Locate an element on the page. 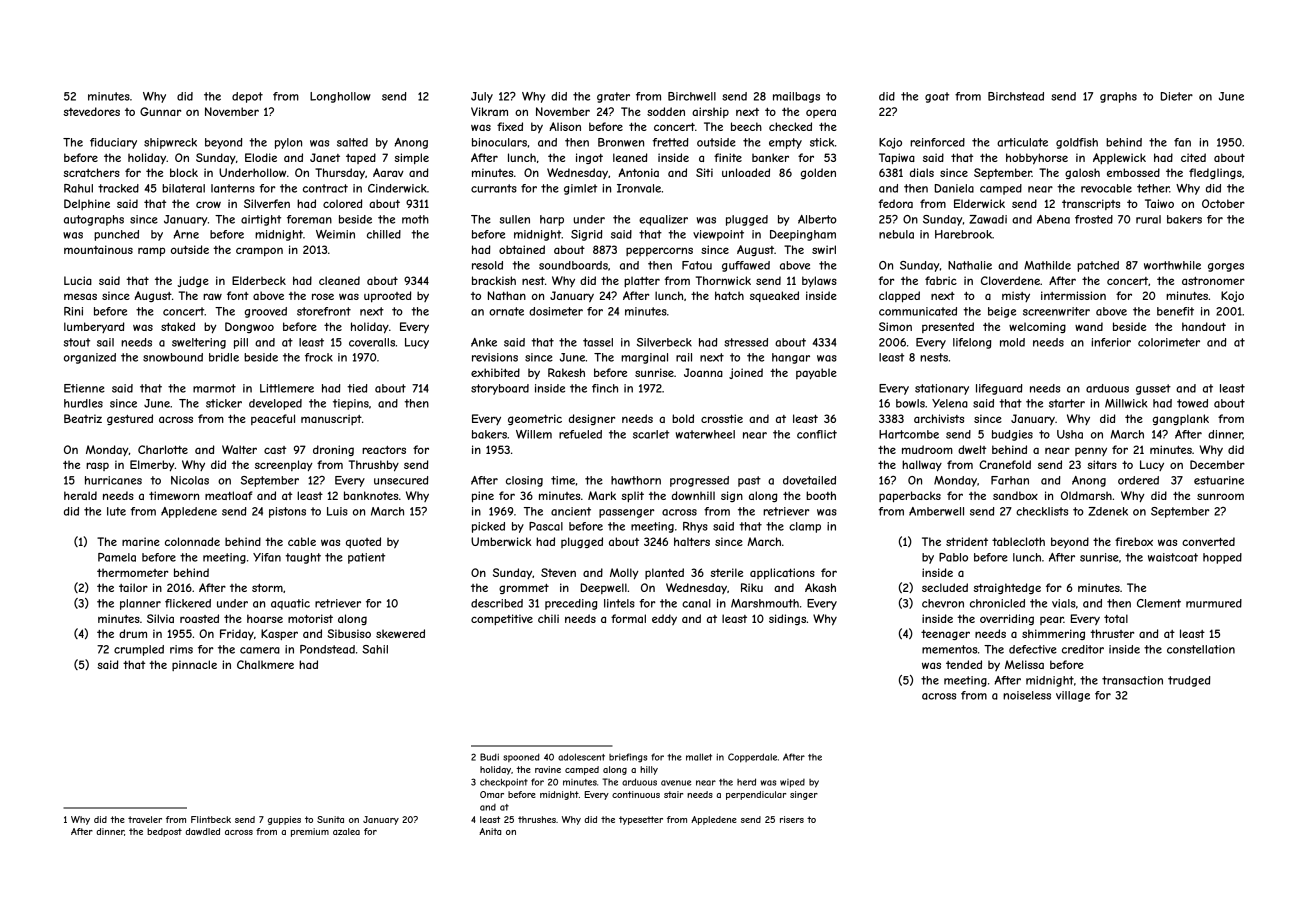 Image resolution: width=1308 pixels, height=924 pixels. equalizer is located at coordinates (663, 220).
